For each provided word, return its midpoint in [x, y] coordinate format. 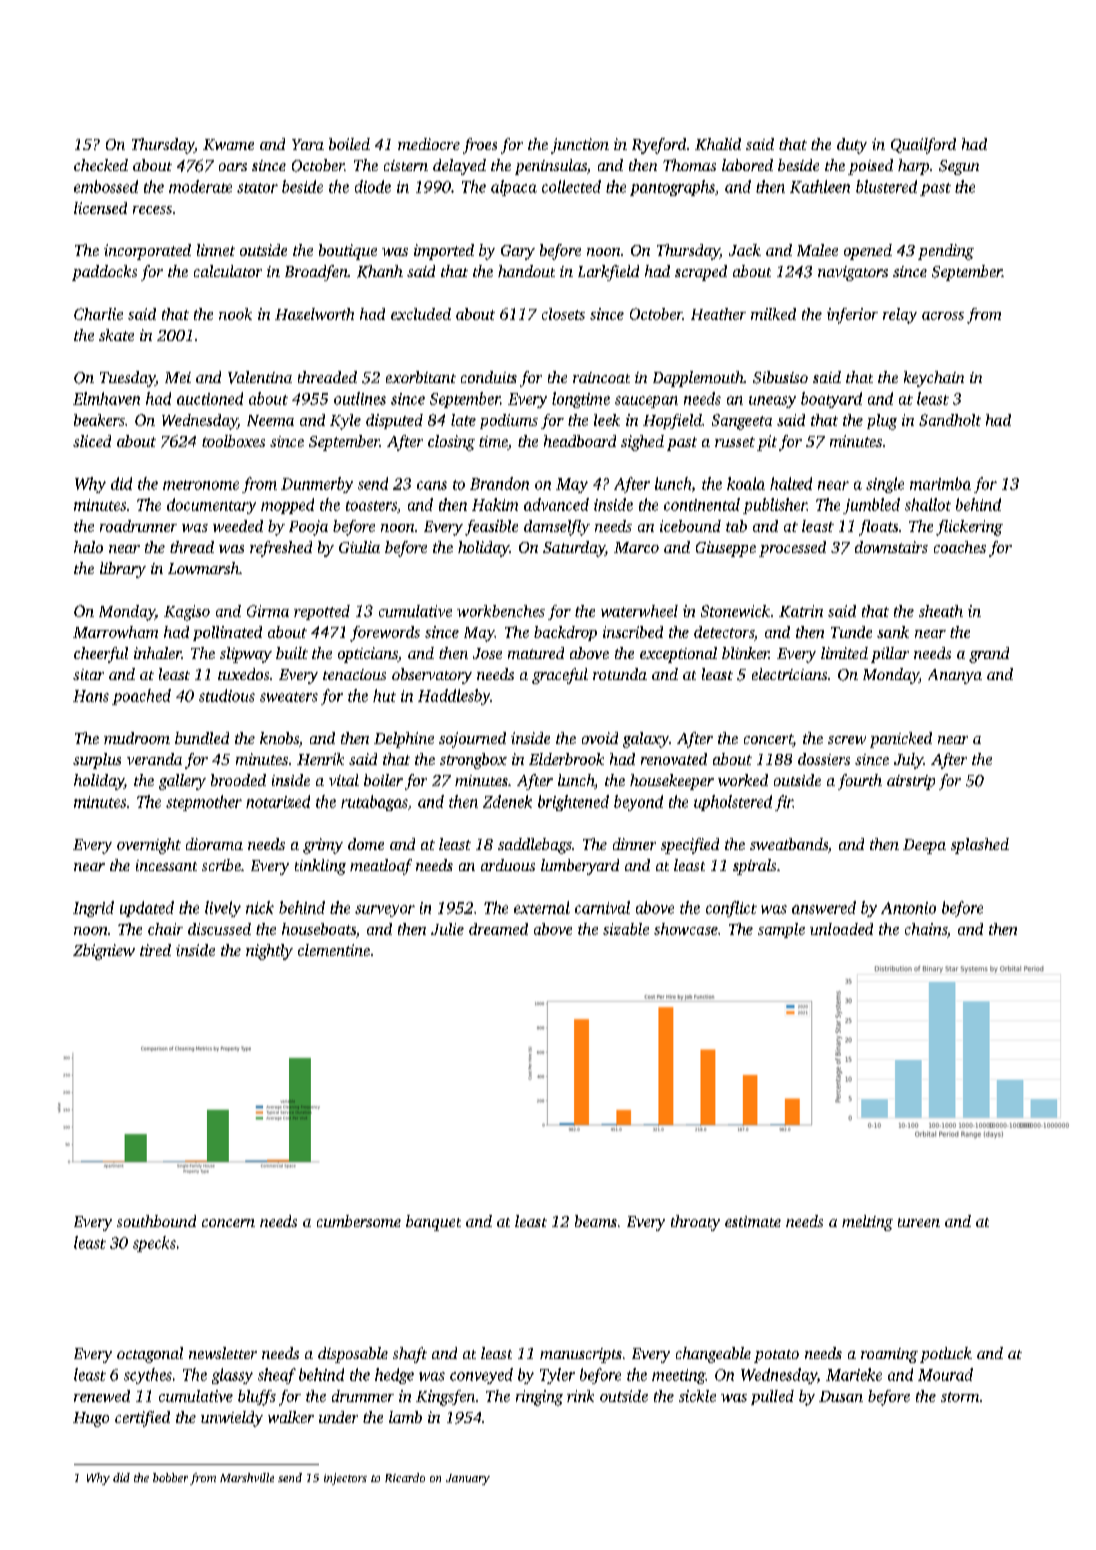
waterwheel [639, 611]
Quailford [923, 146]
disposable [353, 1355]
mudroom [137, 738]
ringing [539, 1398]
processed [792, 549]
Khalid [718, 144]
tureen [919, 1222]
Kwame [228, 144]
